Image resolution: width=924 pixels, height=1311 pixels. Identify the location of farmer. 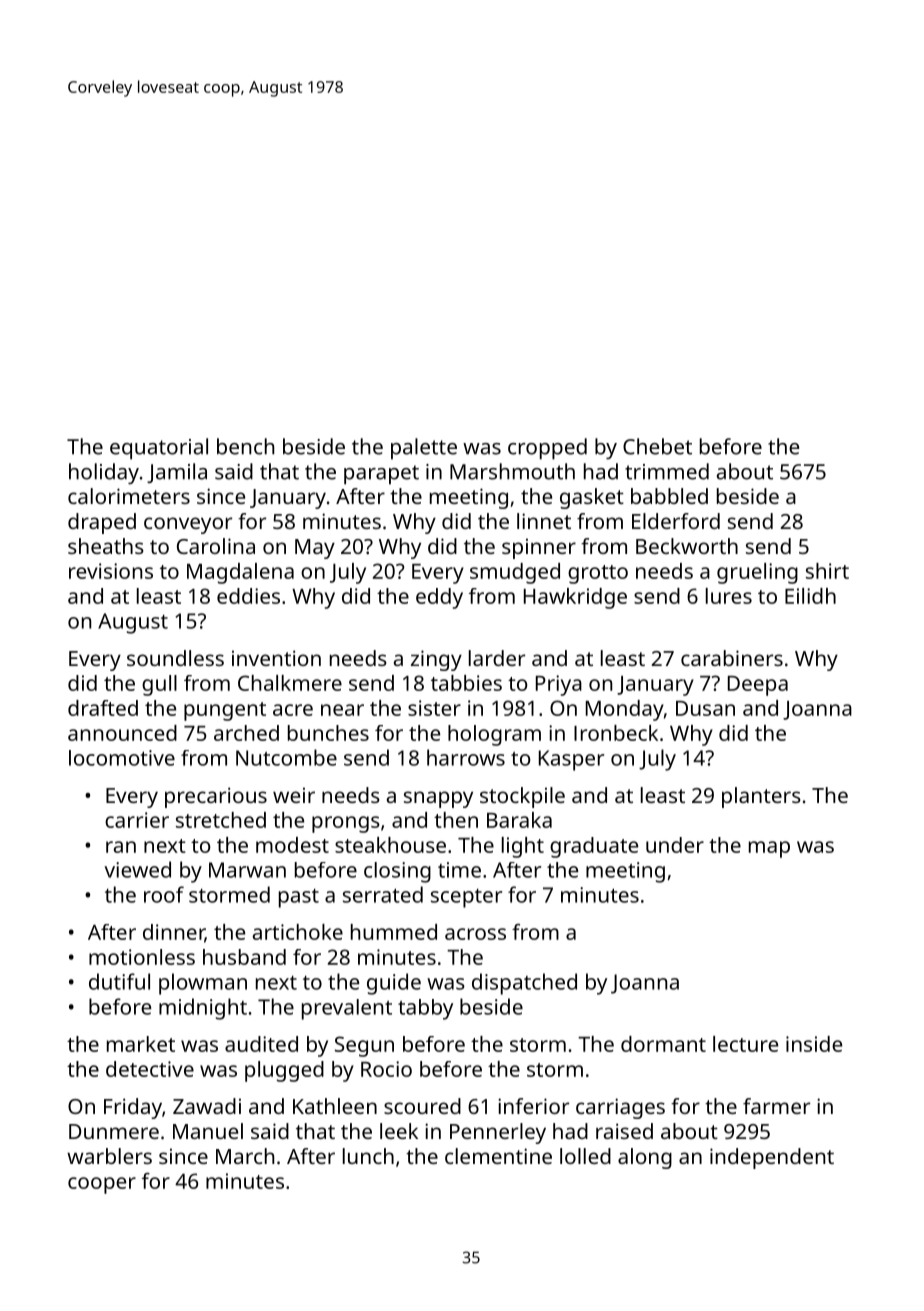
(776, 1106).
